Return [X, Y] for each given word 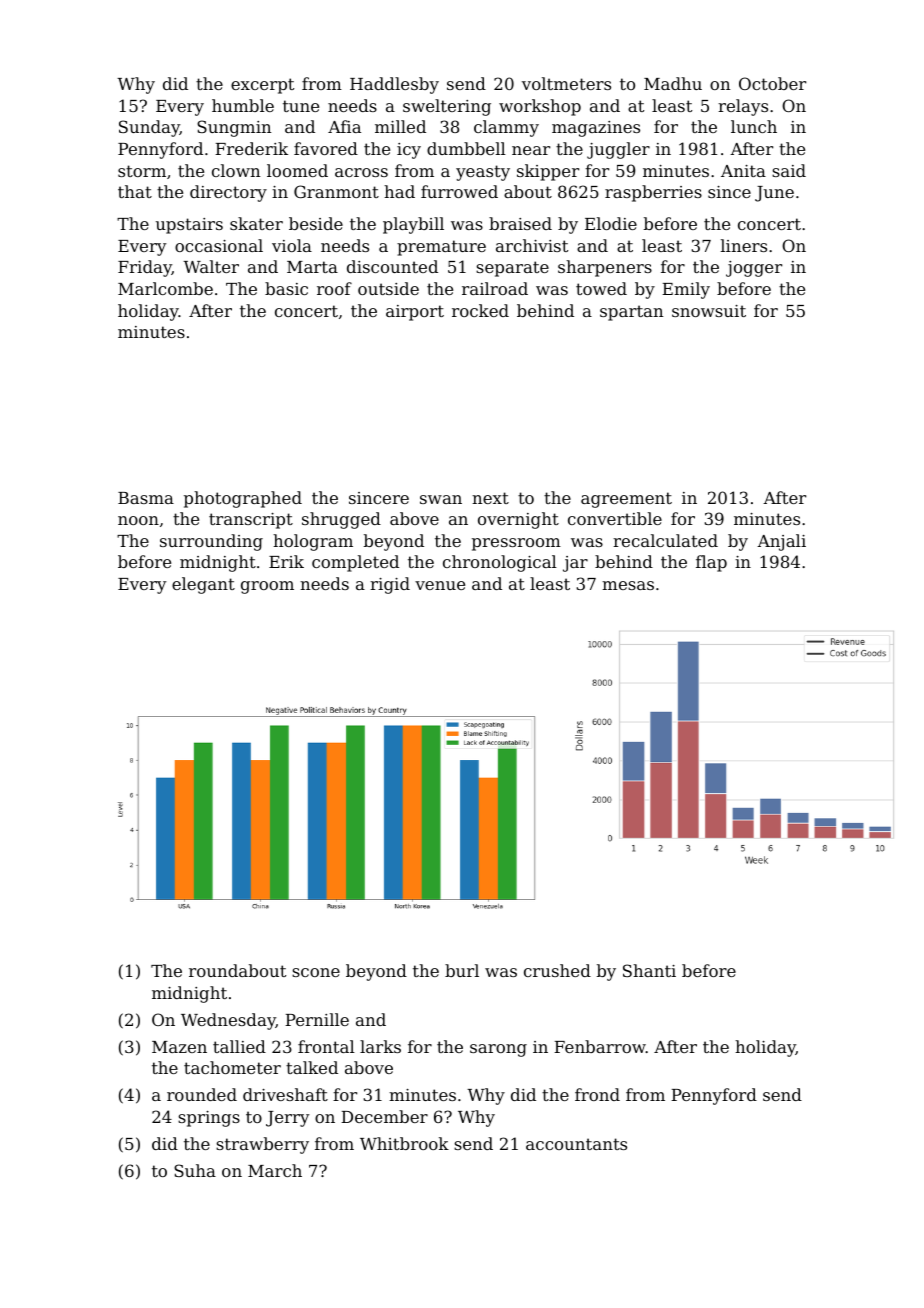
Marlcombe [165, 288]
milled [400, 126]
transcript [251, 521]
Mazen [179, 1047]
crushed [557, 970]
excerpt [262, 86]
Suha [195, 1170]
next [490, 498]
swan [441, 499]
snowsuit [709, 311]
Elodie [611, 223]
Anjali [781, 542]
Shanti [649, 970]
